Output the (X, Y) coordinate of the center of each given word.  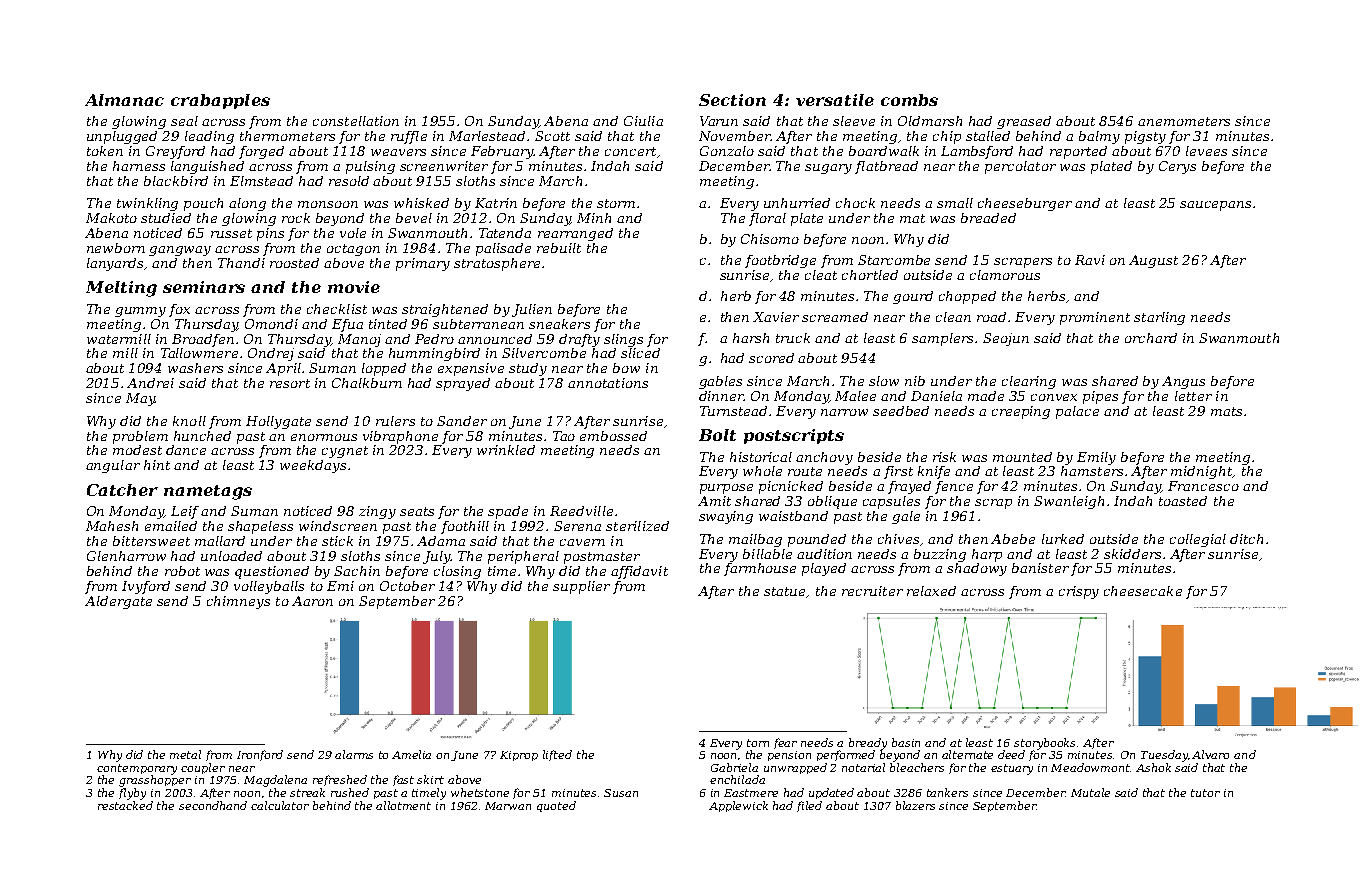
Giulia (643, 121)
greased (1024, 122)
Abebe (1013, 539)
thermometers (287, 136)
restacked (125, 805)
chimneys (238, 602)
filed (809, 806)
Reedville (581, 511)
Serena (577, 526)
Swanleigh (1069, 502)
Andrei (150, 383)
